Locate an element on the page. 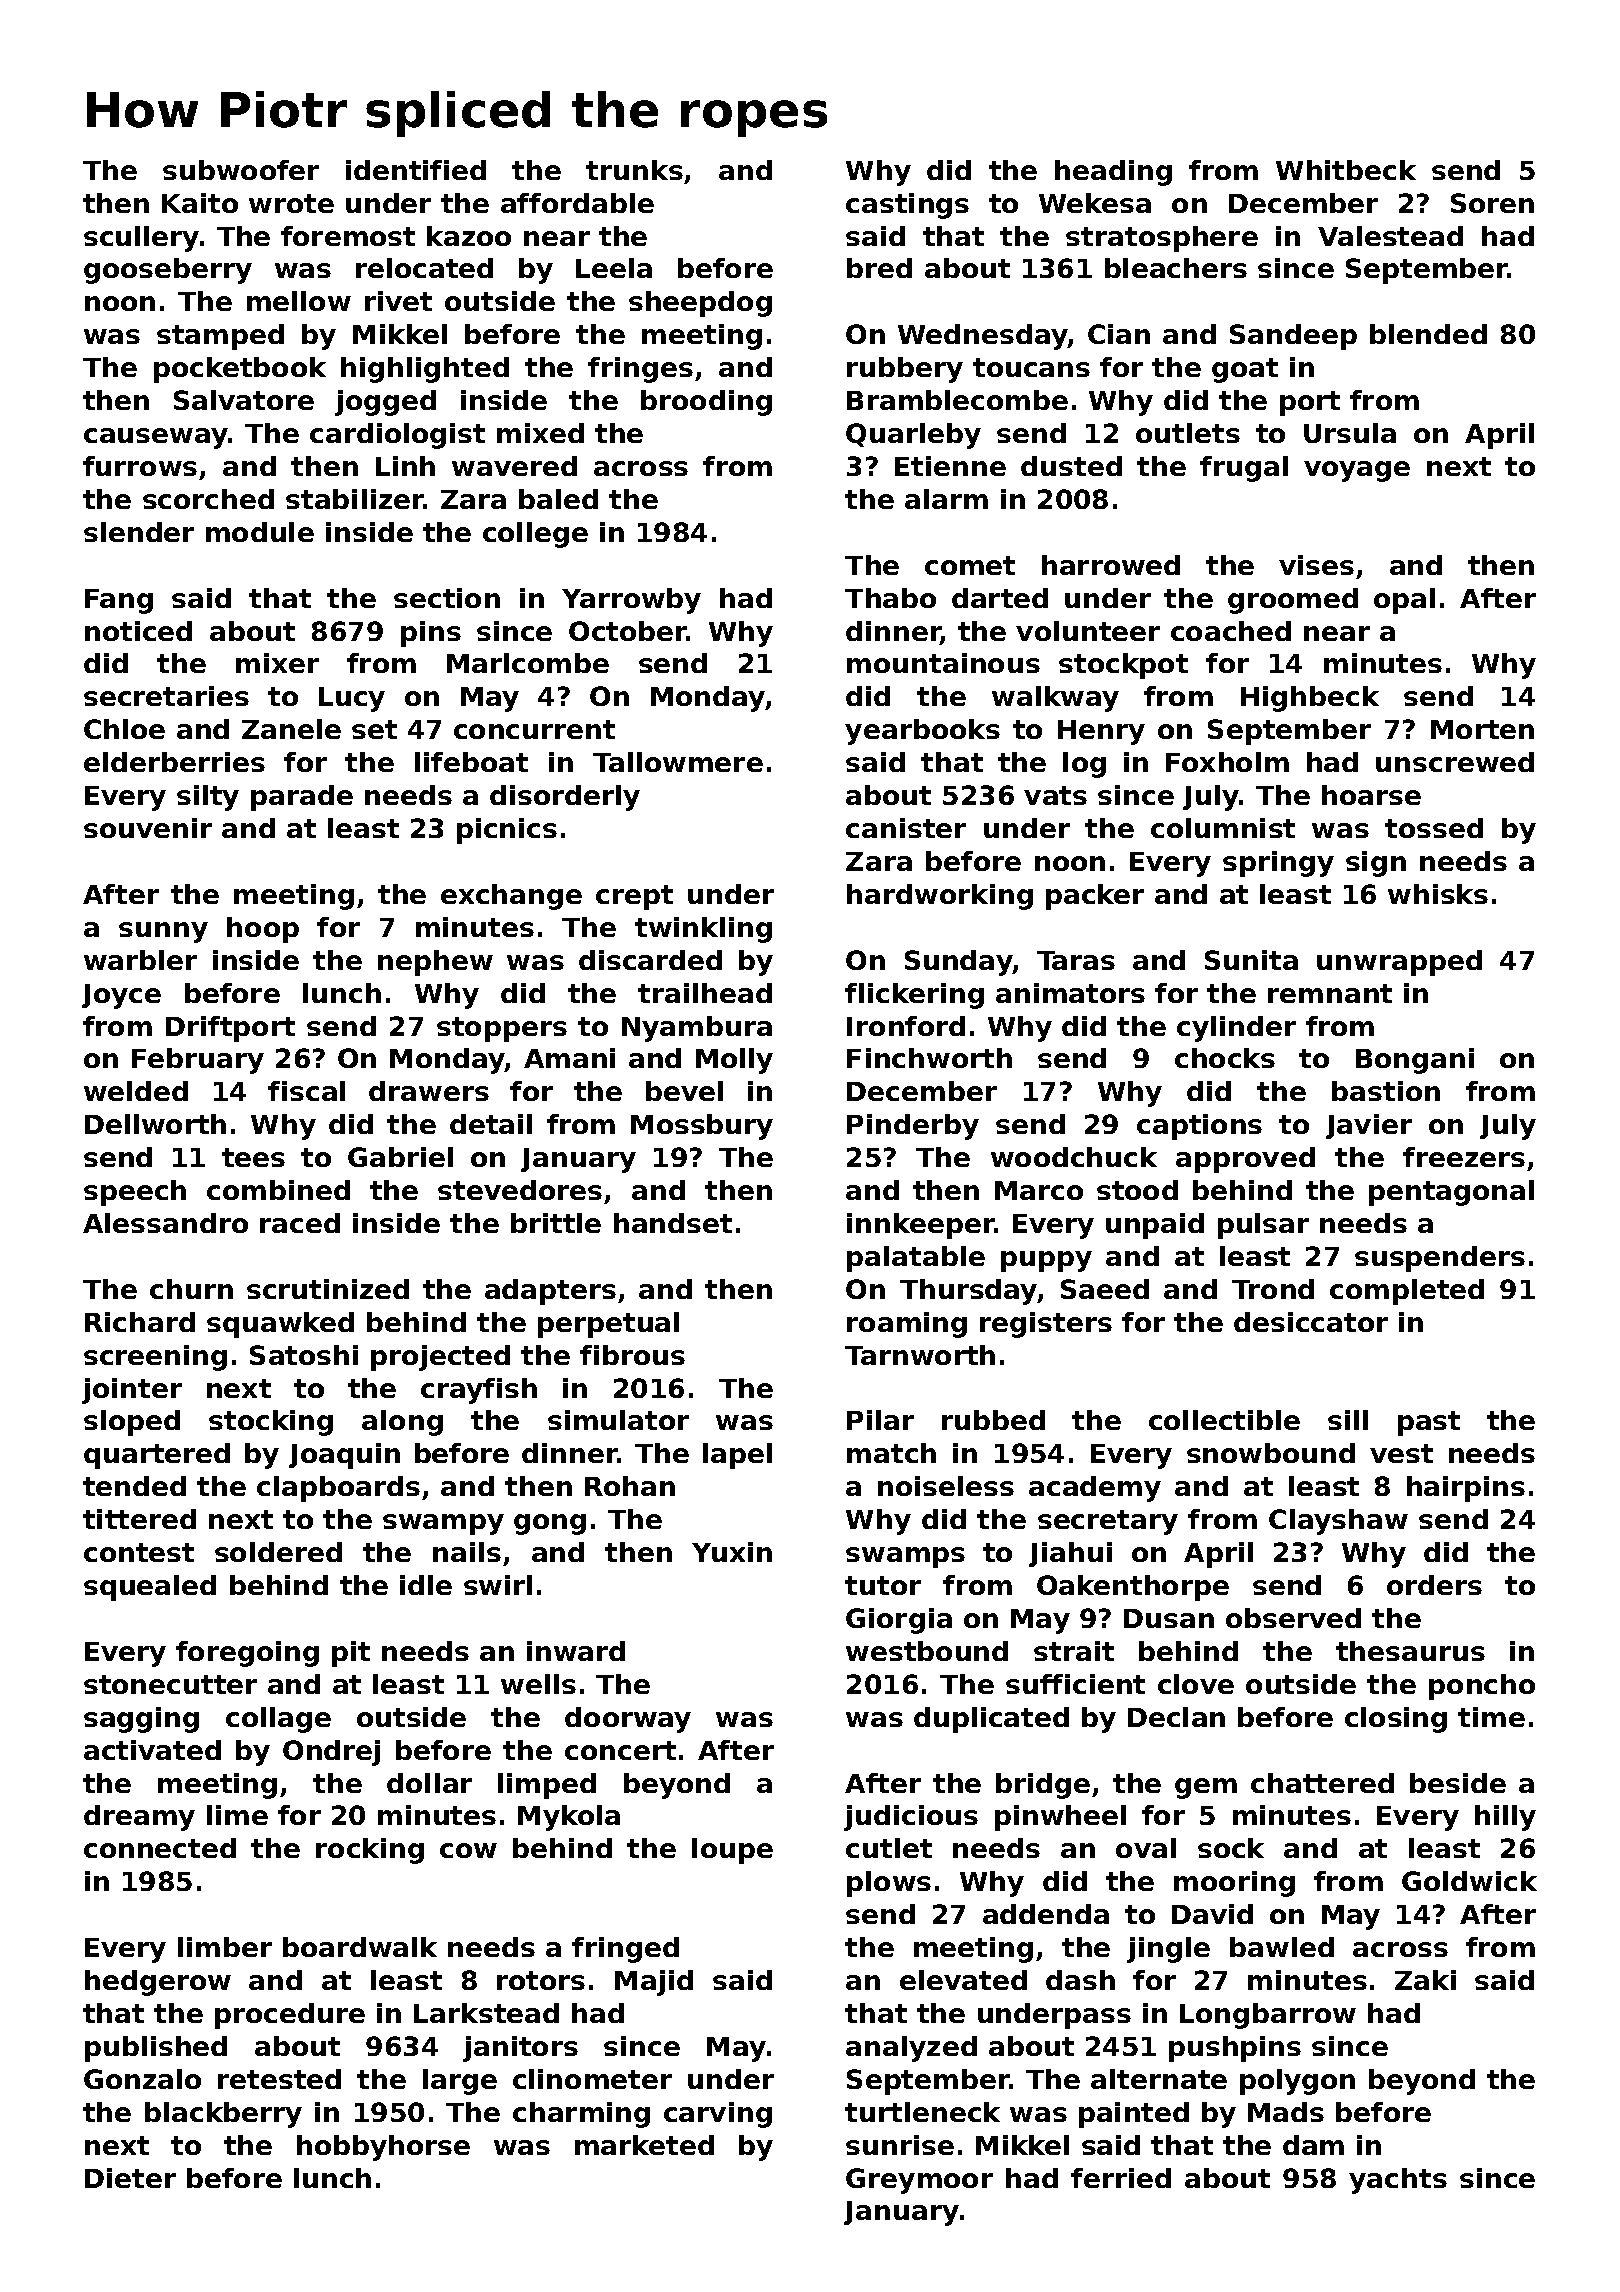 The image size is (1620, 2292). unscrewed is located at coordinates (1455, 762).
